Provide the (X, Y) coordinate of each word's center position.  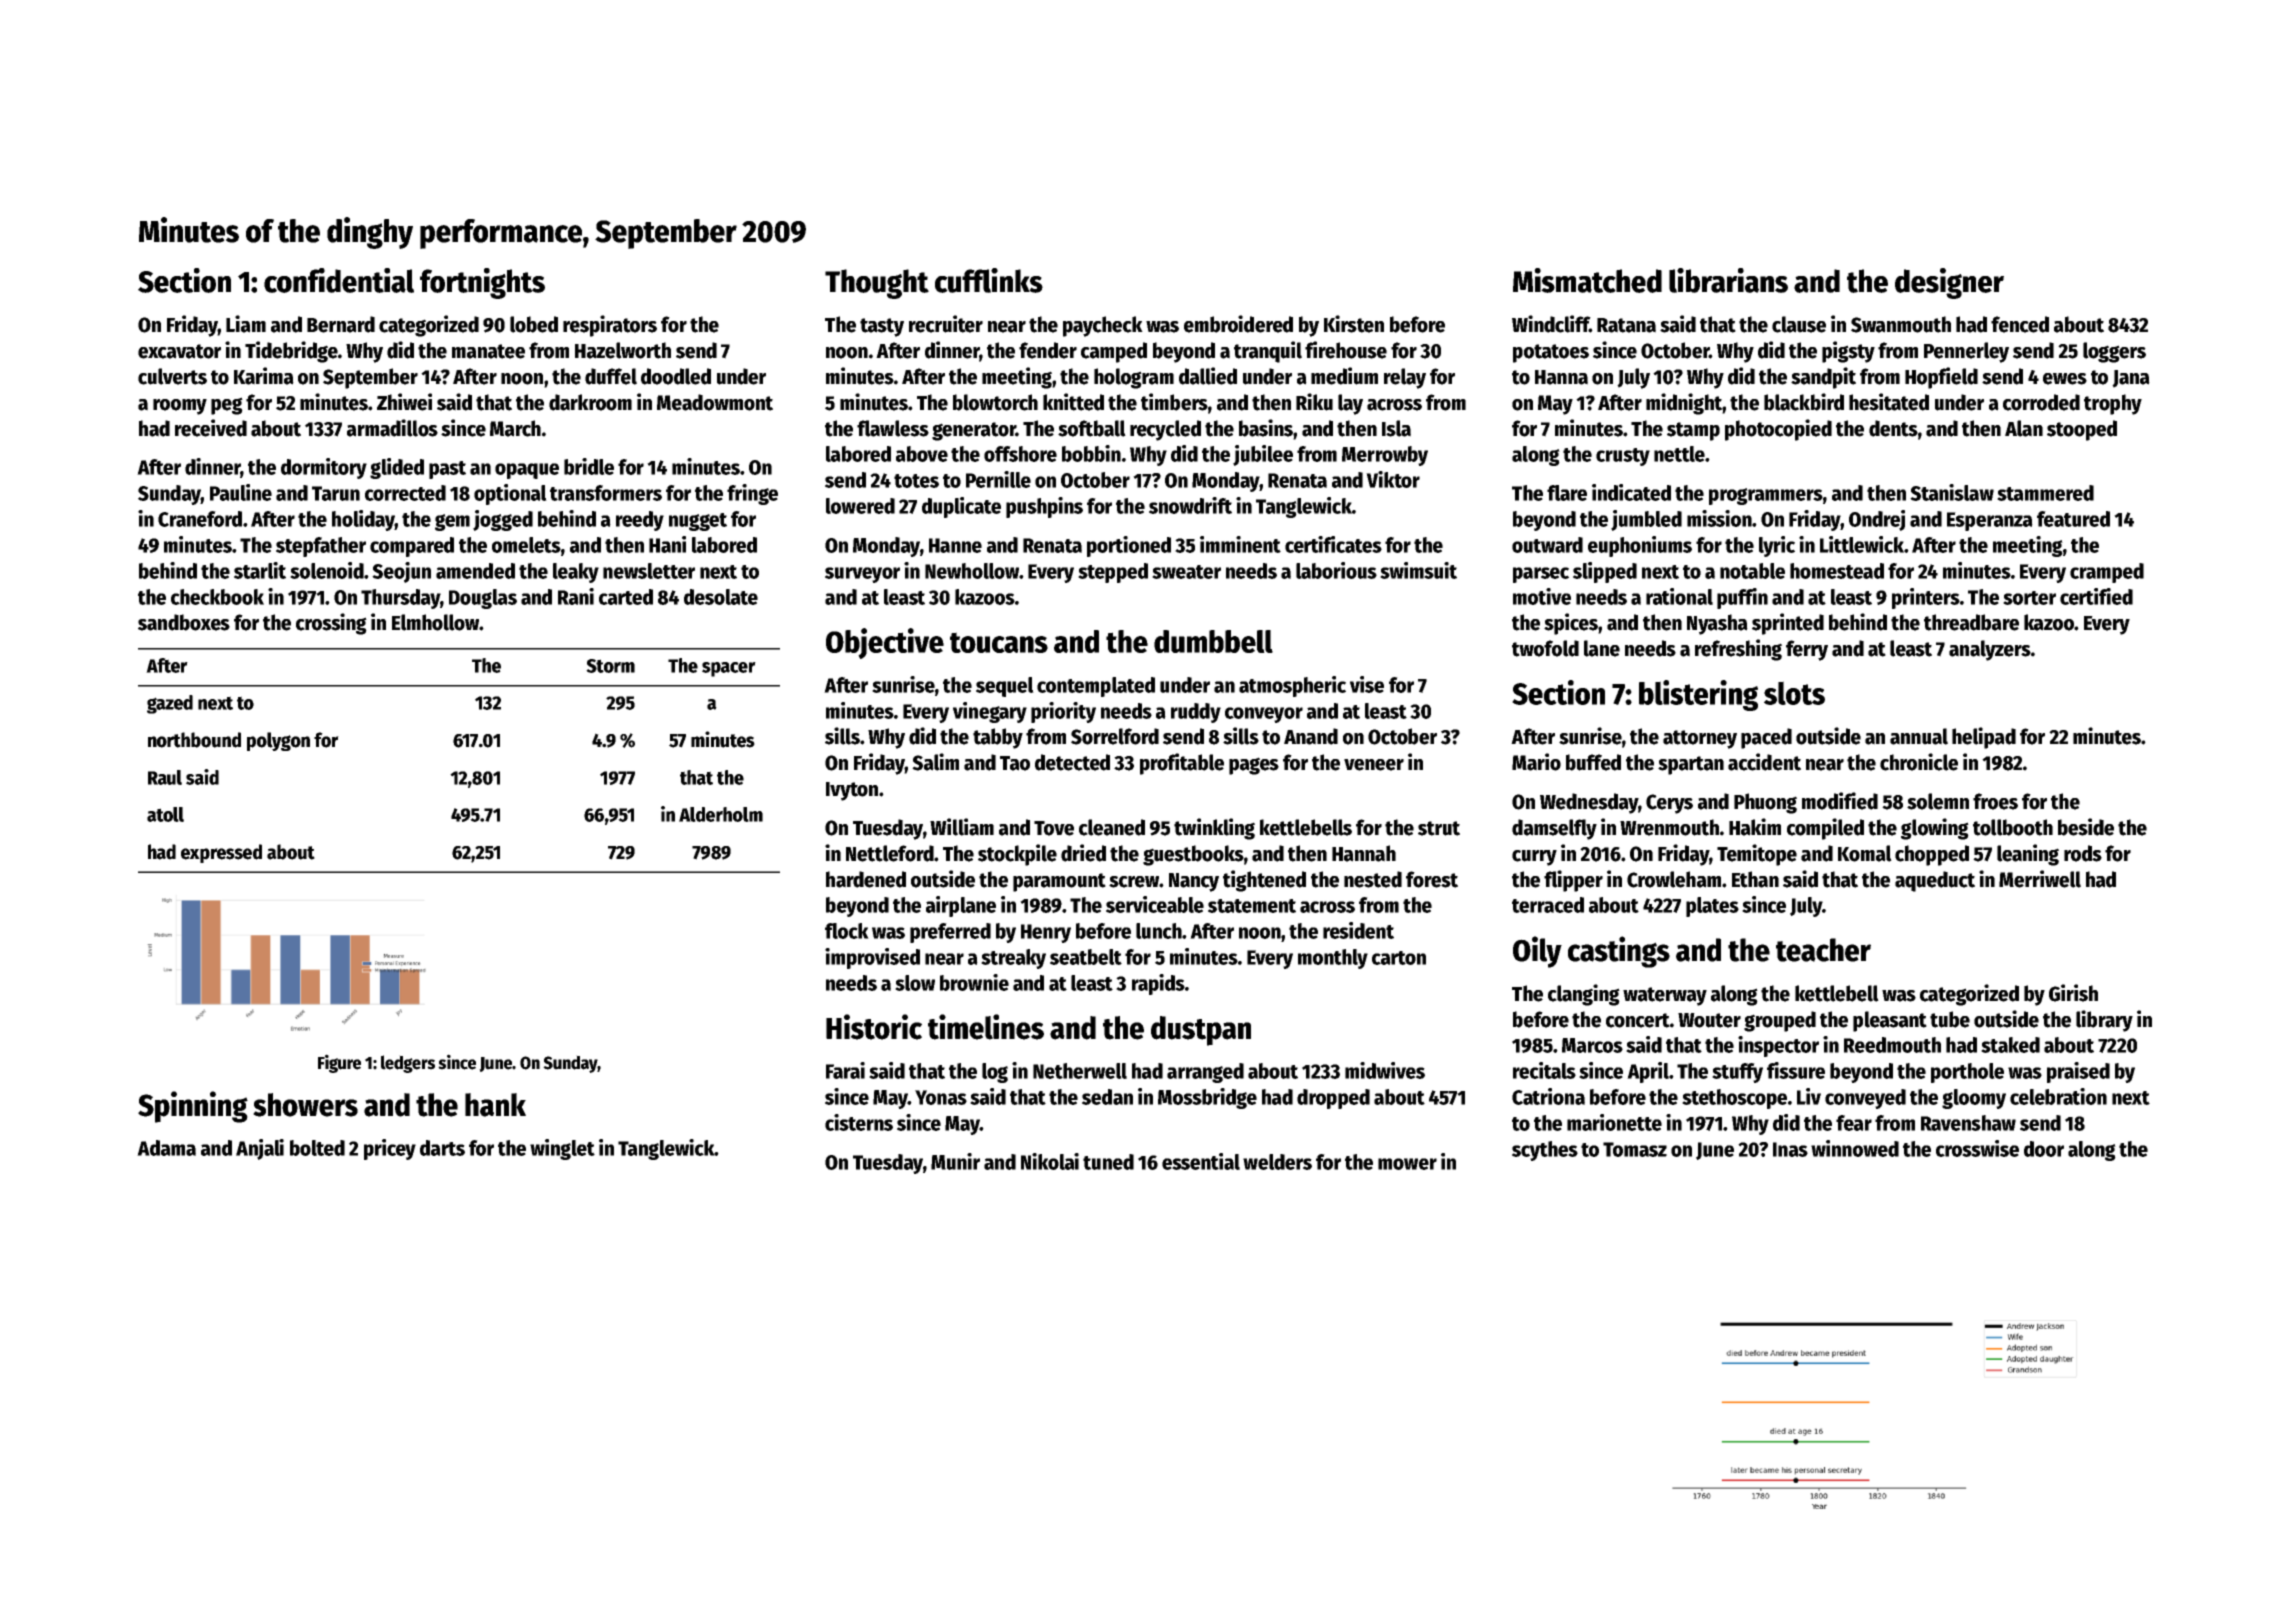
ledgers (408, 1064)
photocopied (1778, 430)
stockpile (1017, 855)
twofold (1545, 648)
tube (1950, 1019)
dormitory (324, 468)
